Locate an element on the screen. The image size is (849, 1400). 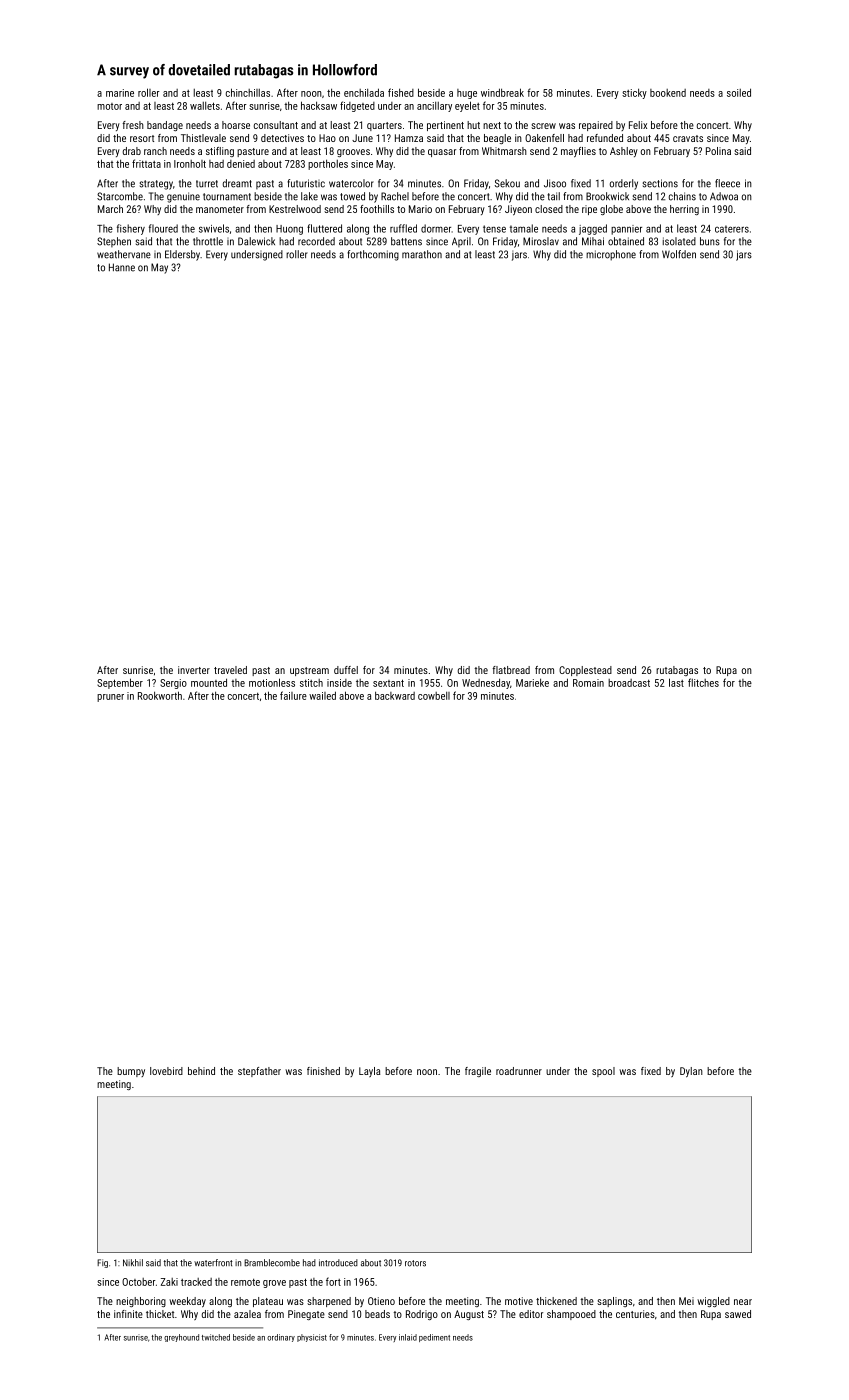
fresh is located at coordinates (133, 125).
